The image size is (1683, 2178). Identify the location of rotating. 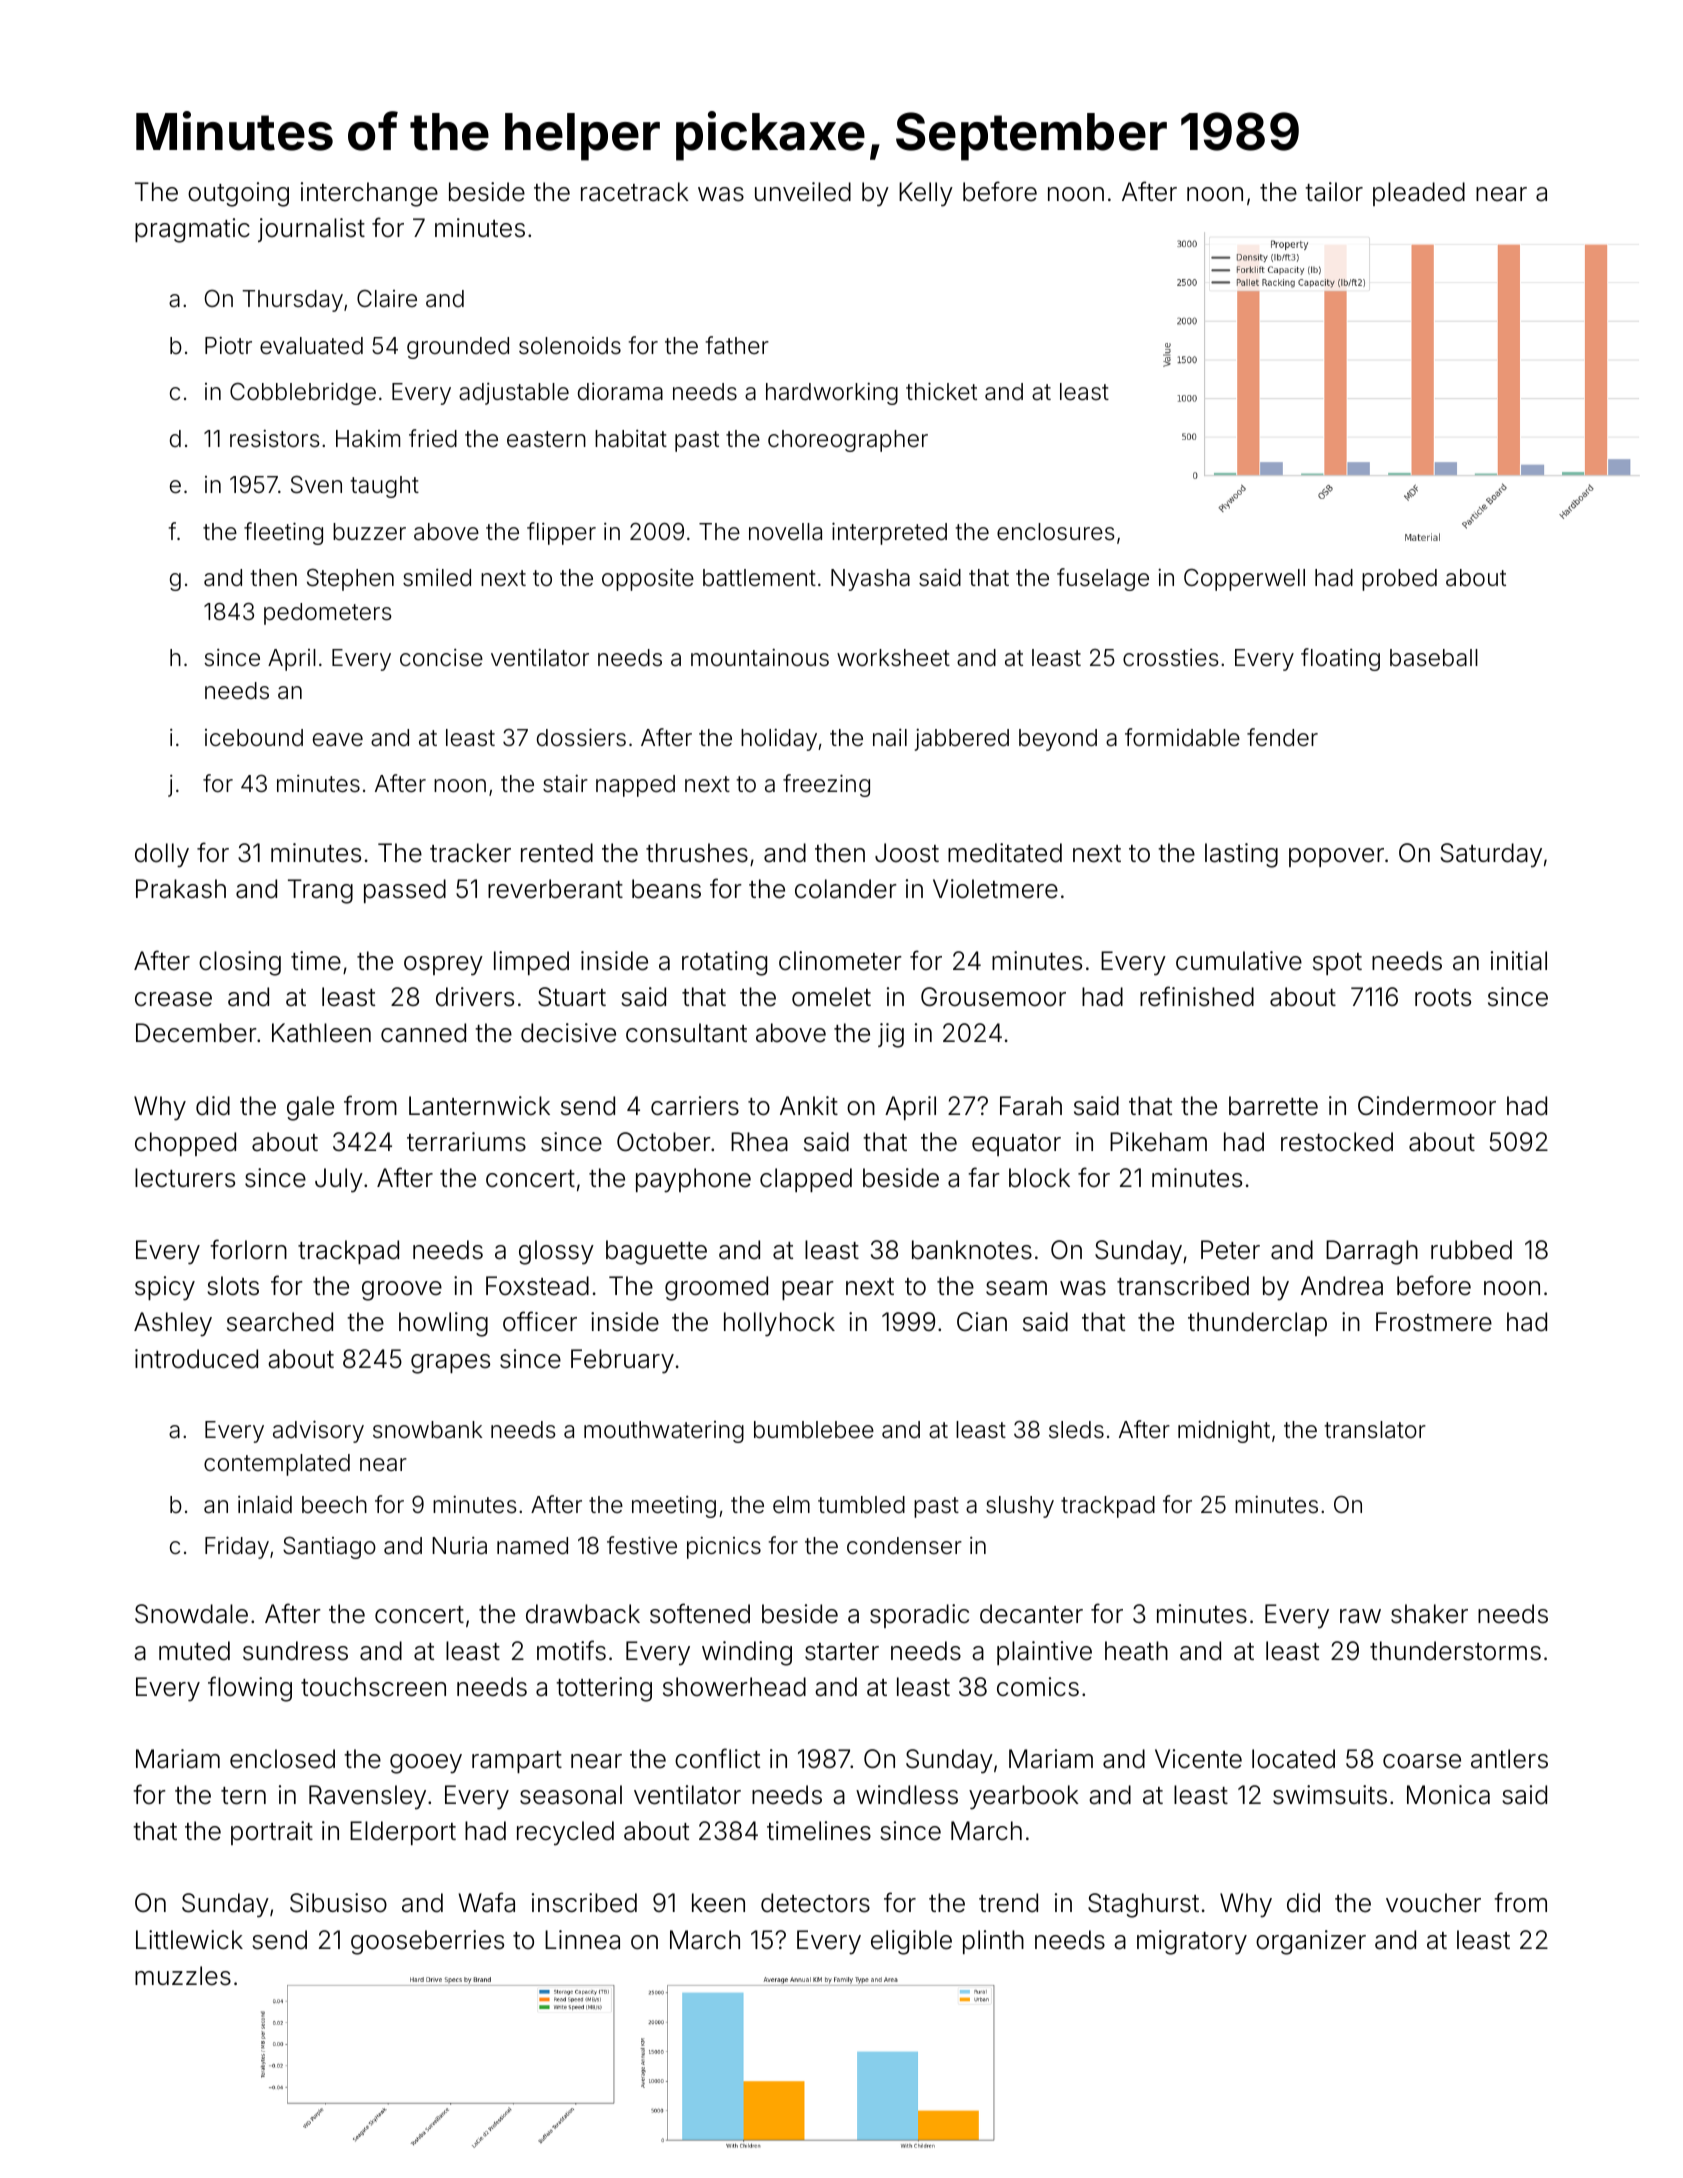
(724, 963).
